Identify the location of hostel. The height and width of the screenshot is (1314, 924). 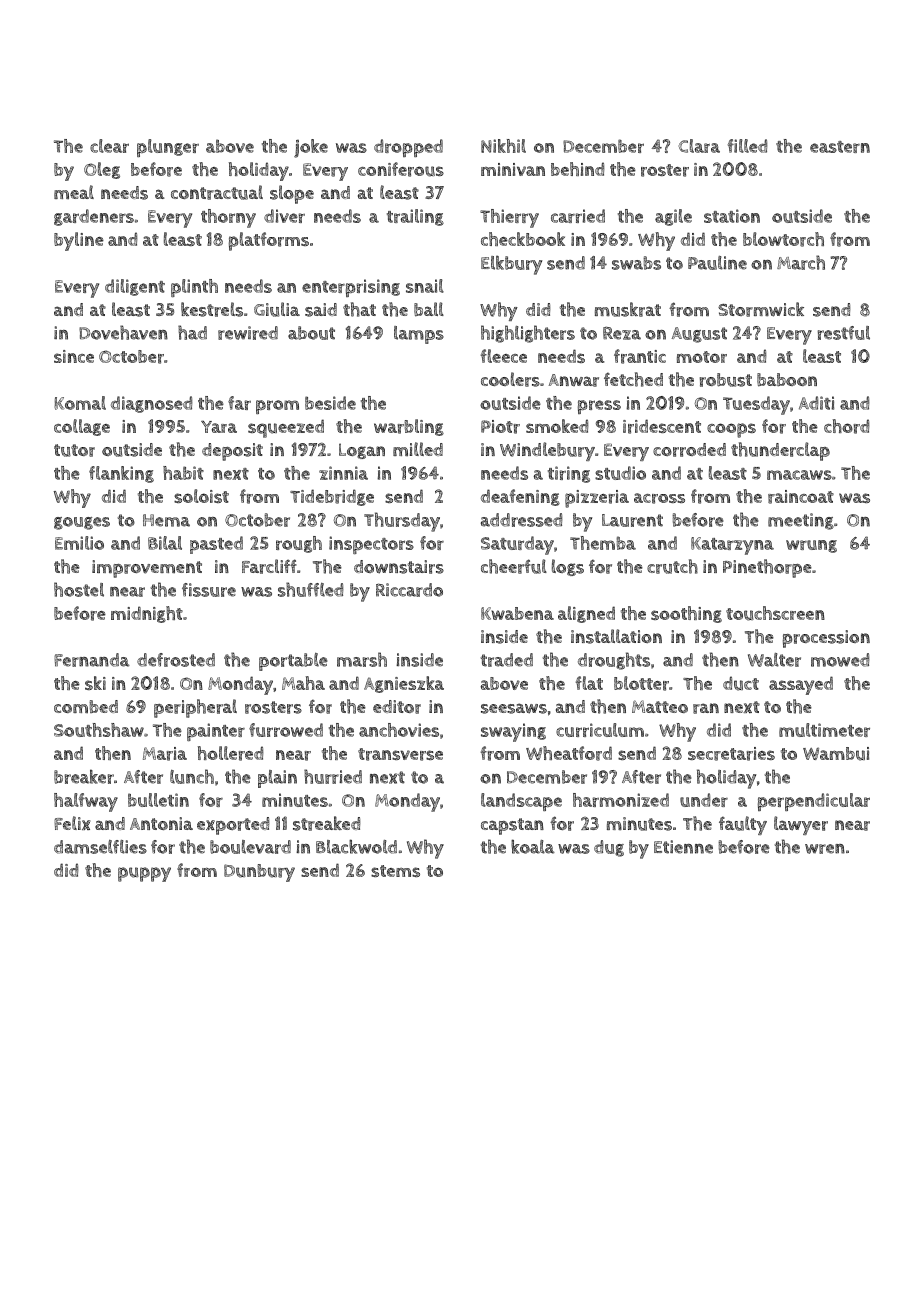
(79, 589).
